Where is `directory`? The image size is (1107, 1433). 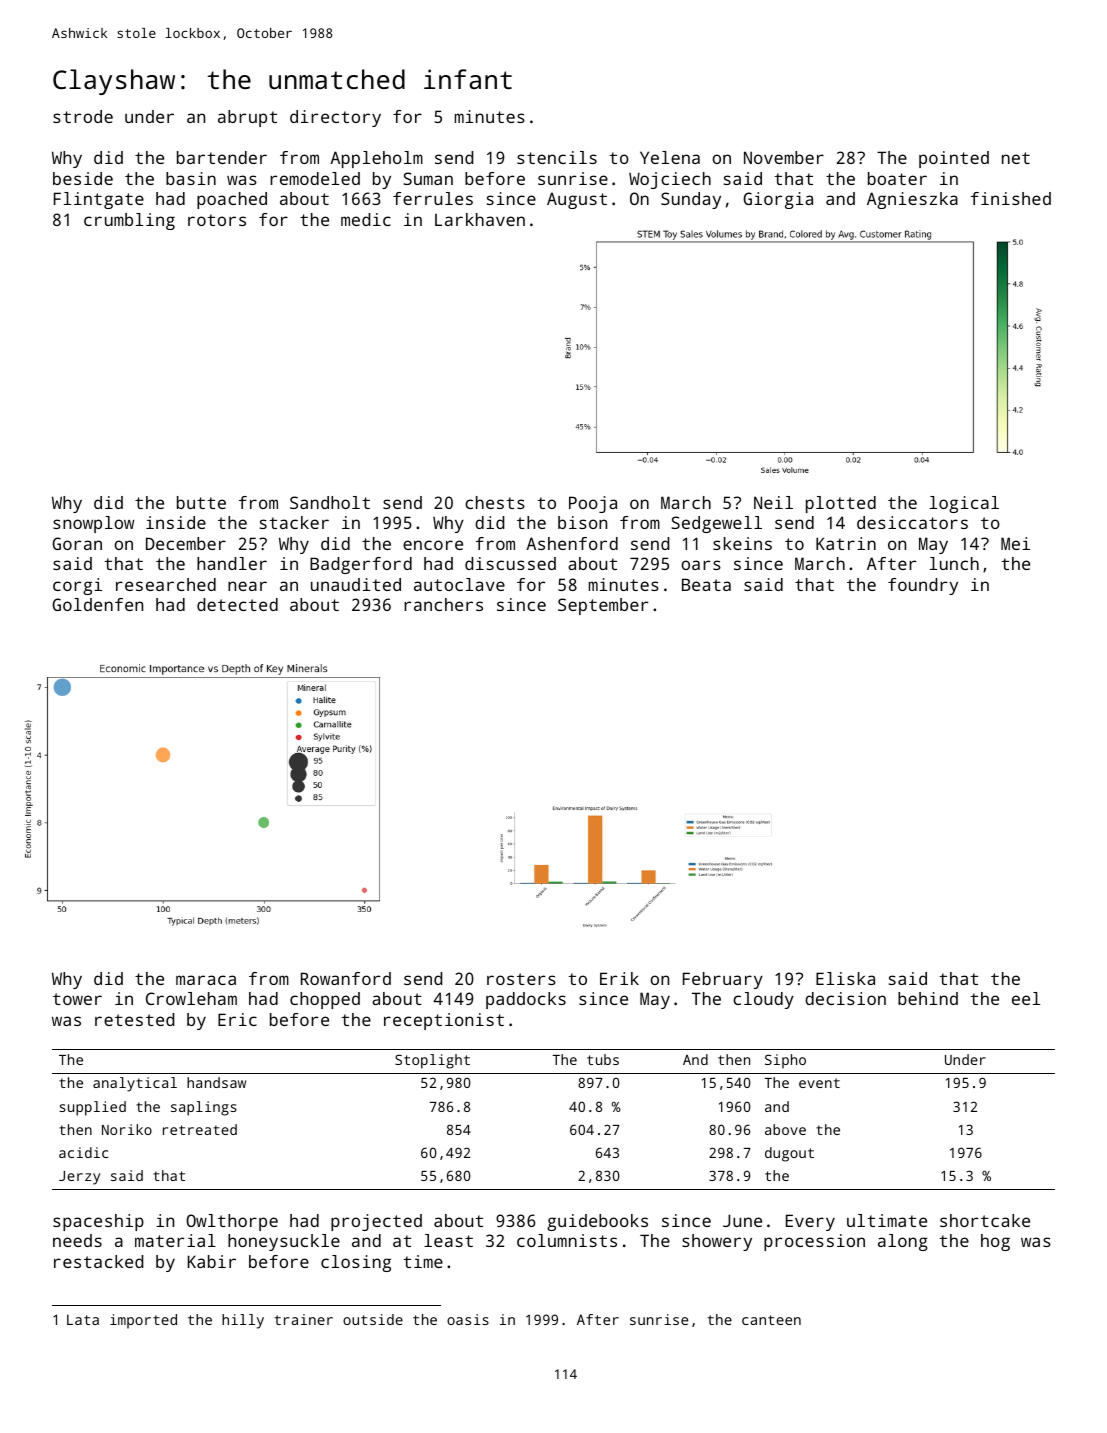 directory is located at coordinates (335, 118).
